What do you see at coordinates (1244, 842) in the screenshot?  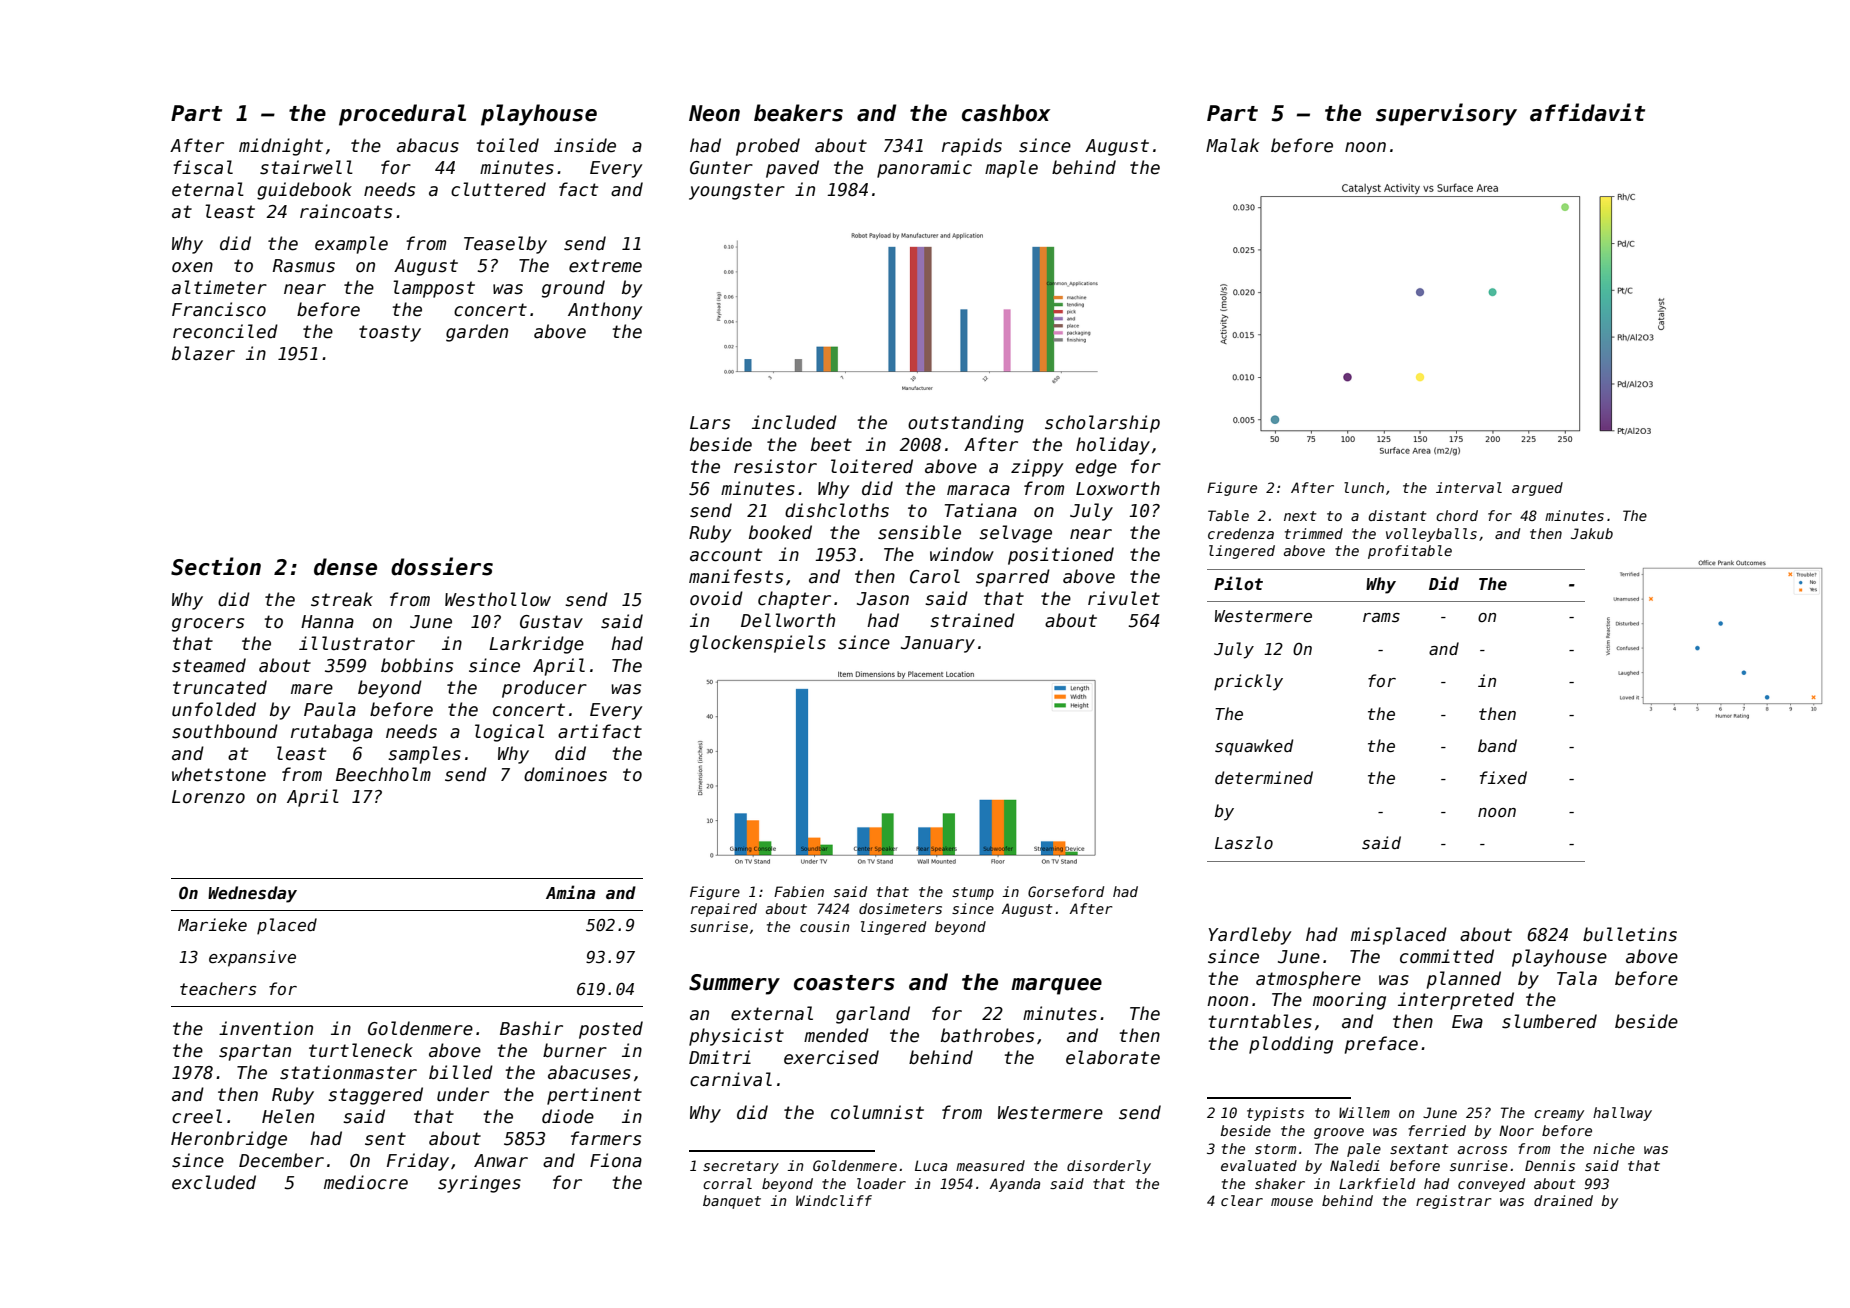 I see `Laszlo` at bounding box center [1244, 842].
